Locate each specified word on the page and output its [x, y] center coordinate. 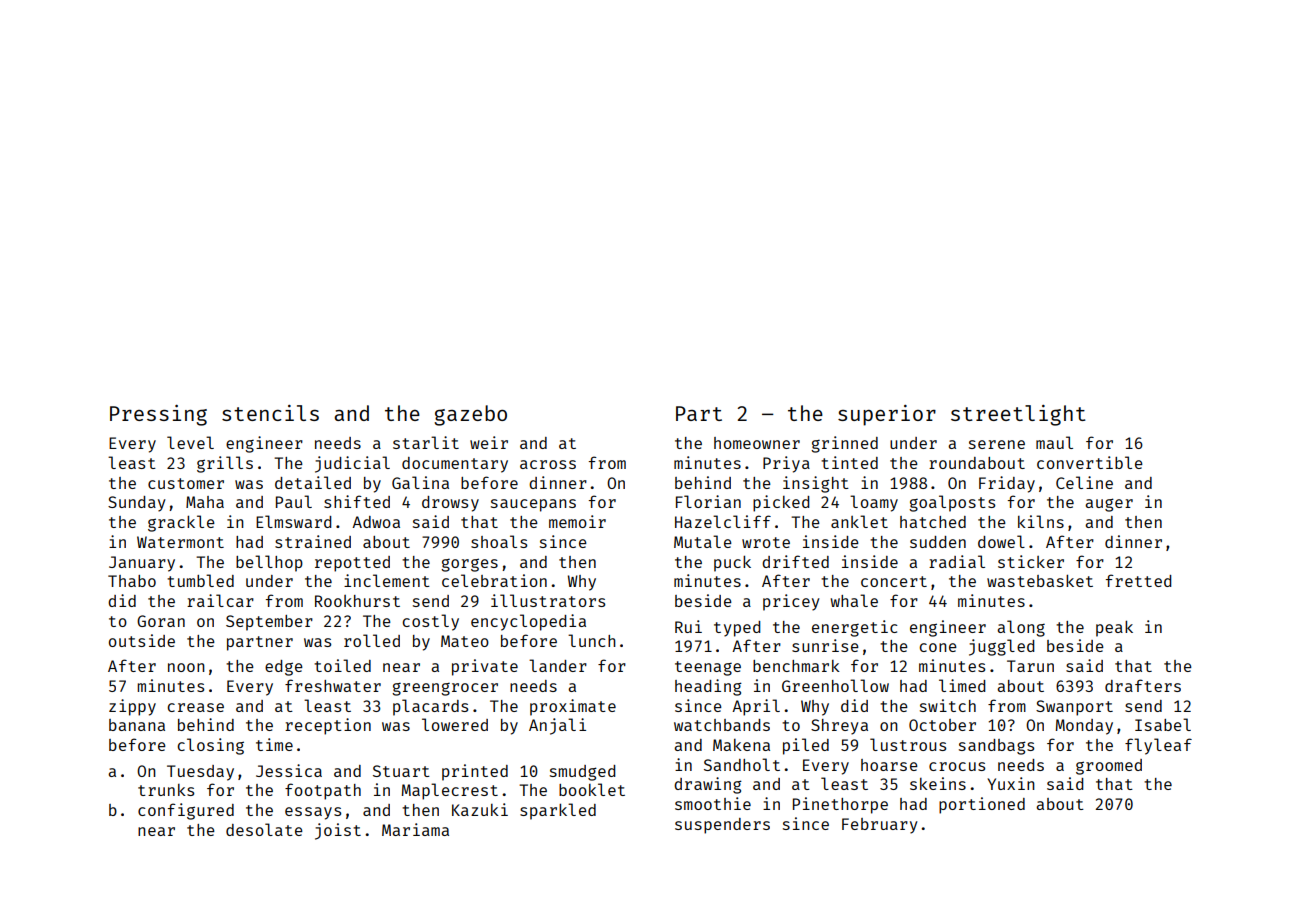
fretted [1138, 580]
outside [142, 640]
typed [737, 629]
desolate [264, 829]
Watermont [180, 542]
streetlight [1018, 415]
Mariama [415, 829]
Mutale [703, 541]
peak [1114, 628]
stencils [270, 413]
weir [489, 442]
